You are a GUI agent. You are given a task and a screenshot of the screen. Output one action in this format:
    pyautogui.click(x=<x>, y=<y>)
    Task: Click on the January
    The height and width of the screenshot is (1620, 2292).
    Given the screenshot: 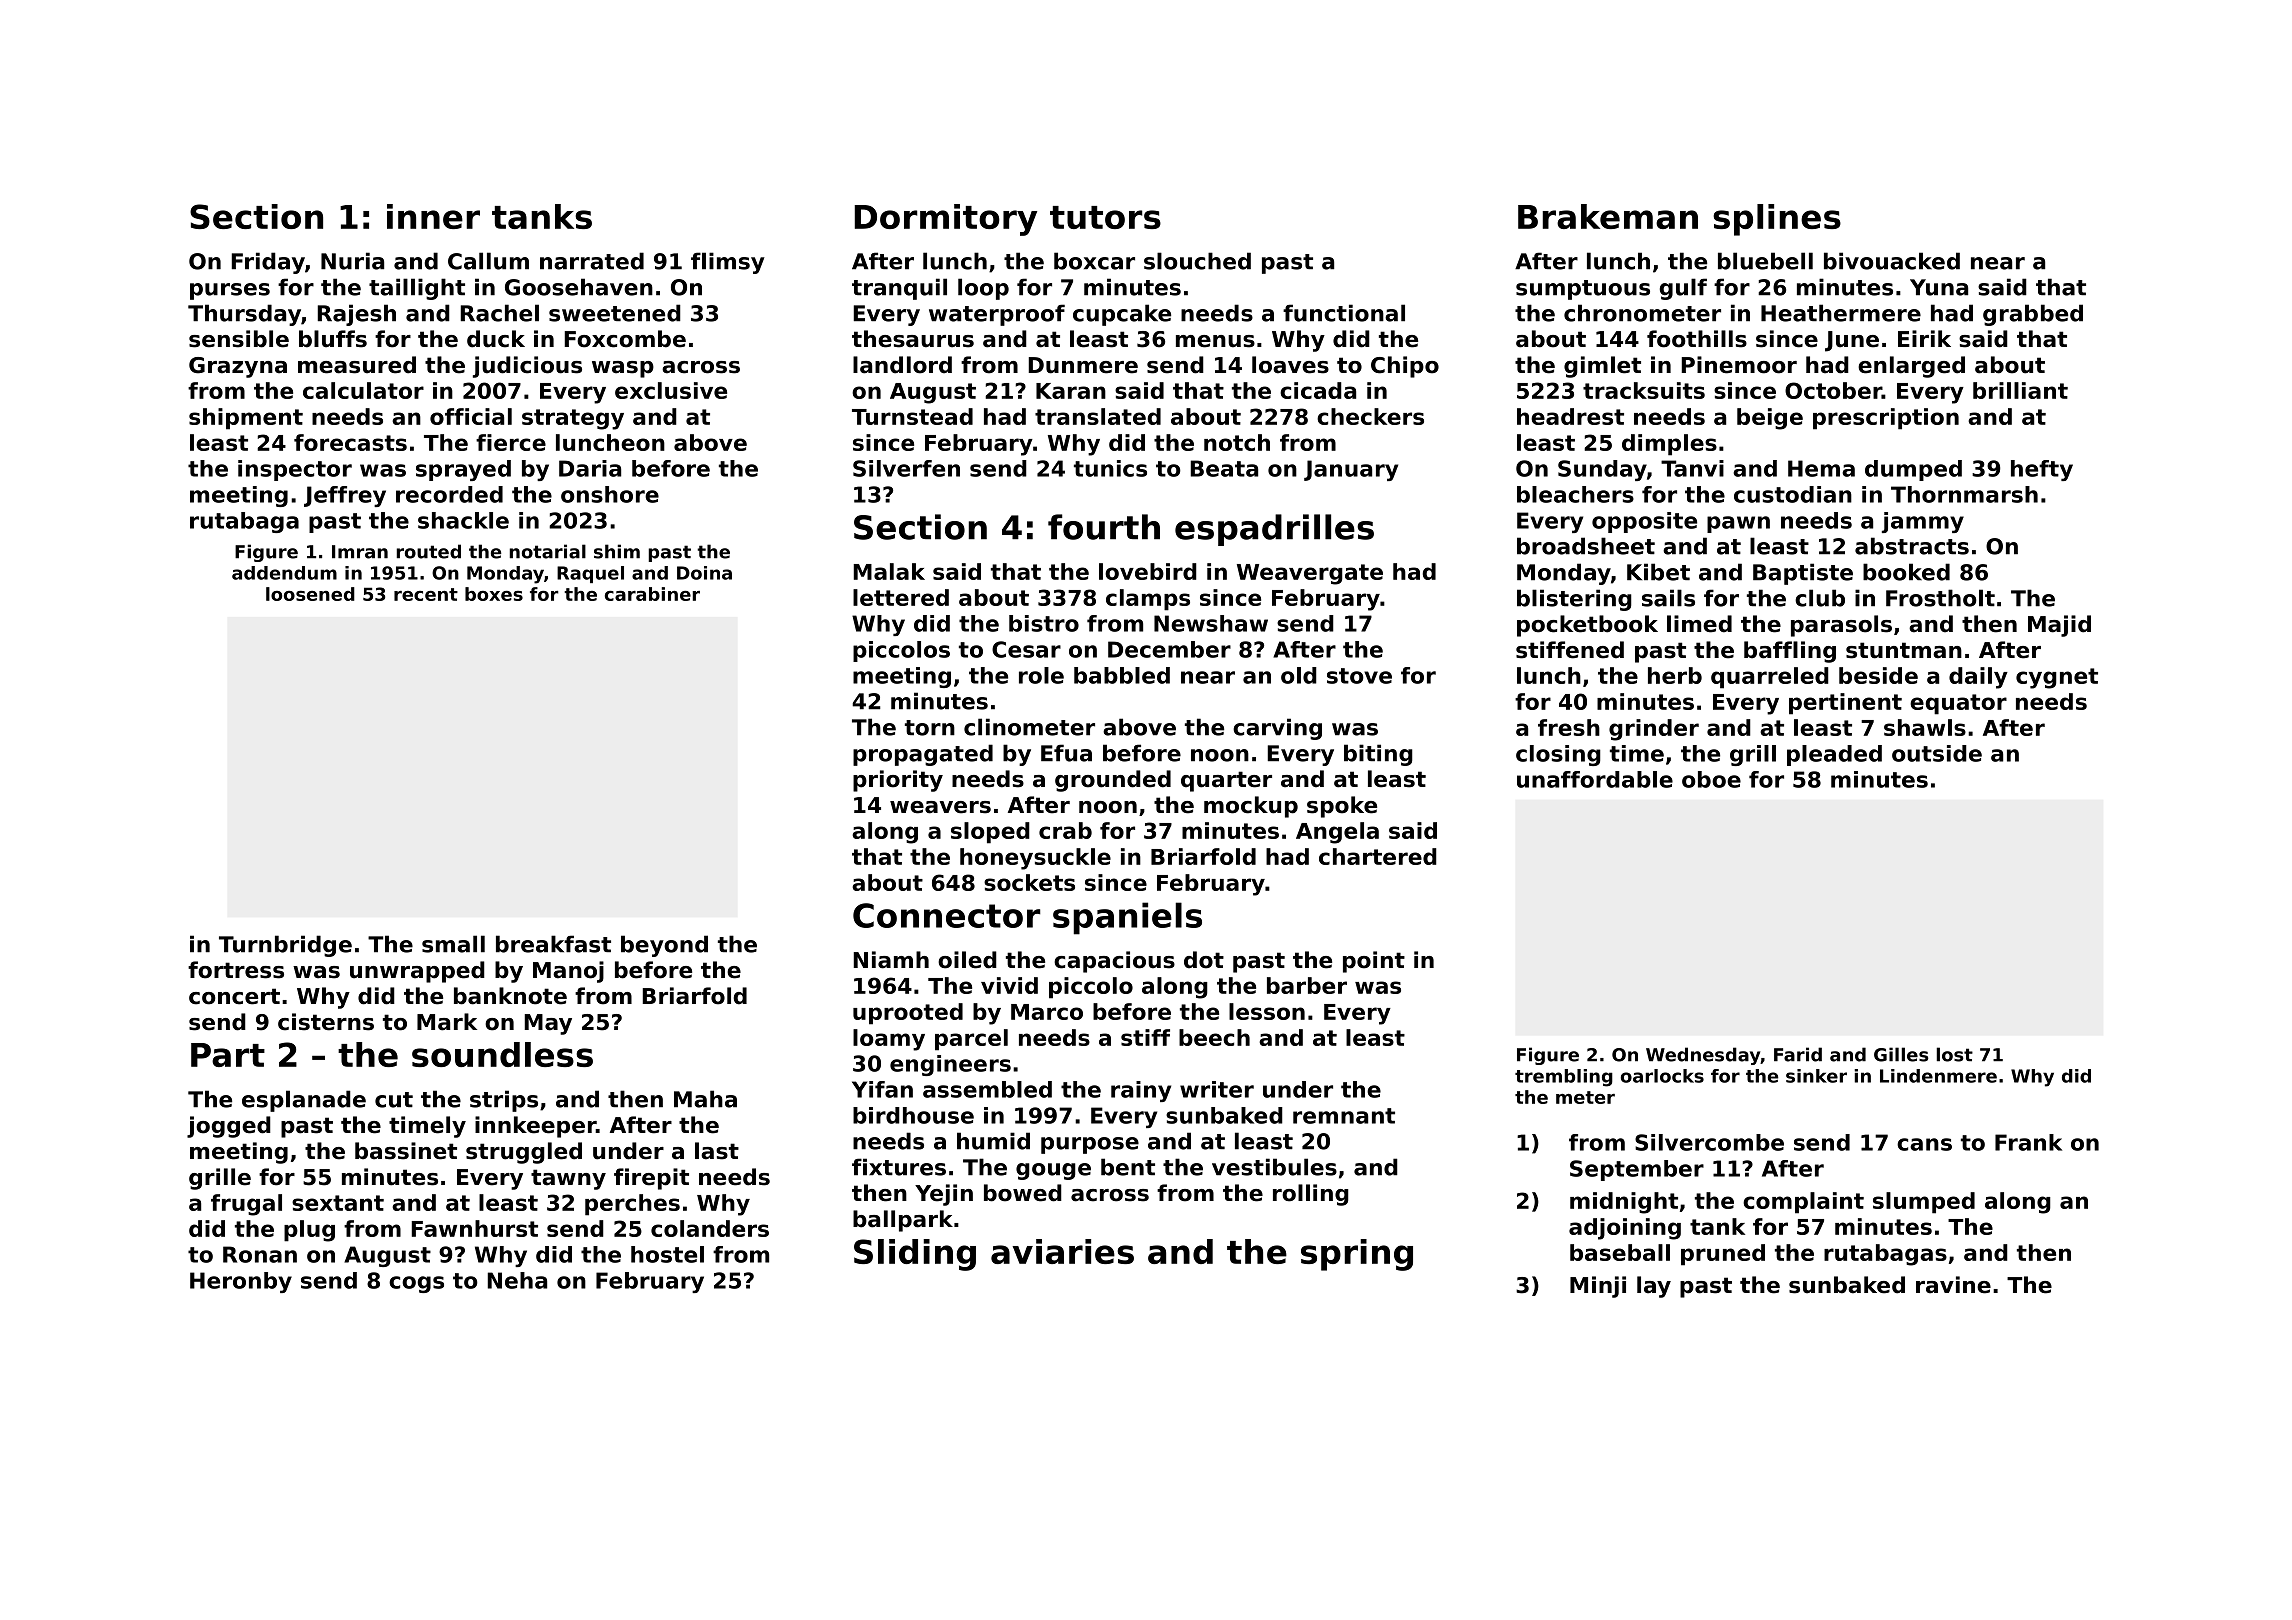 What is the action you would take?
    pyautogui.click(x=1351, y=470)
